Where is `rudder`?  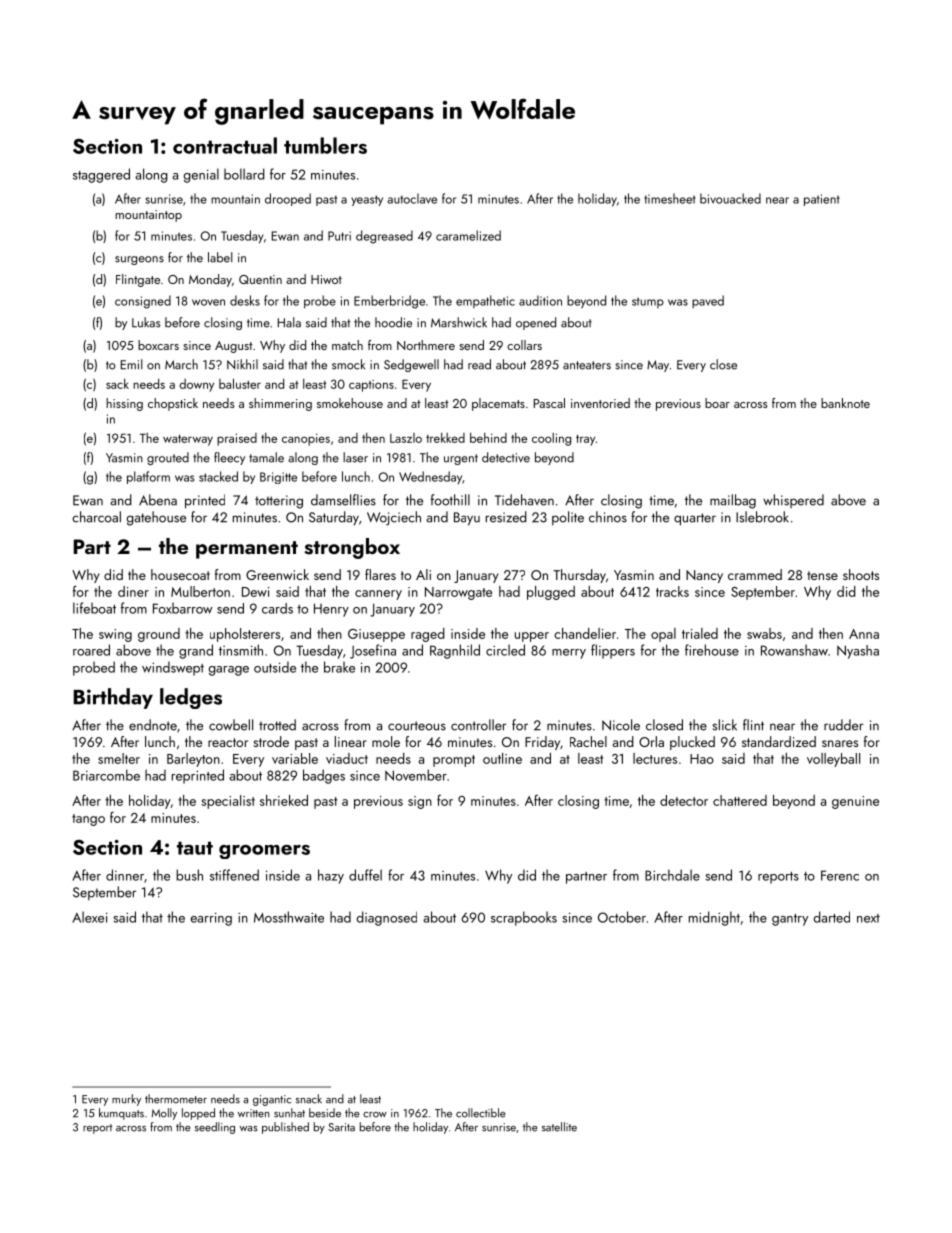 rudder is located at coordinates (843, 725).
